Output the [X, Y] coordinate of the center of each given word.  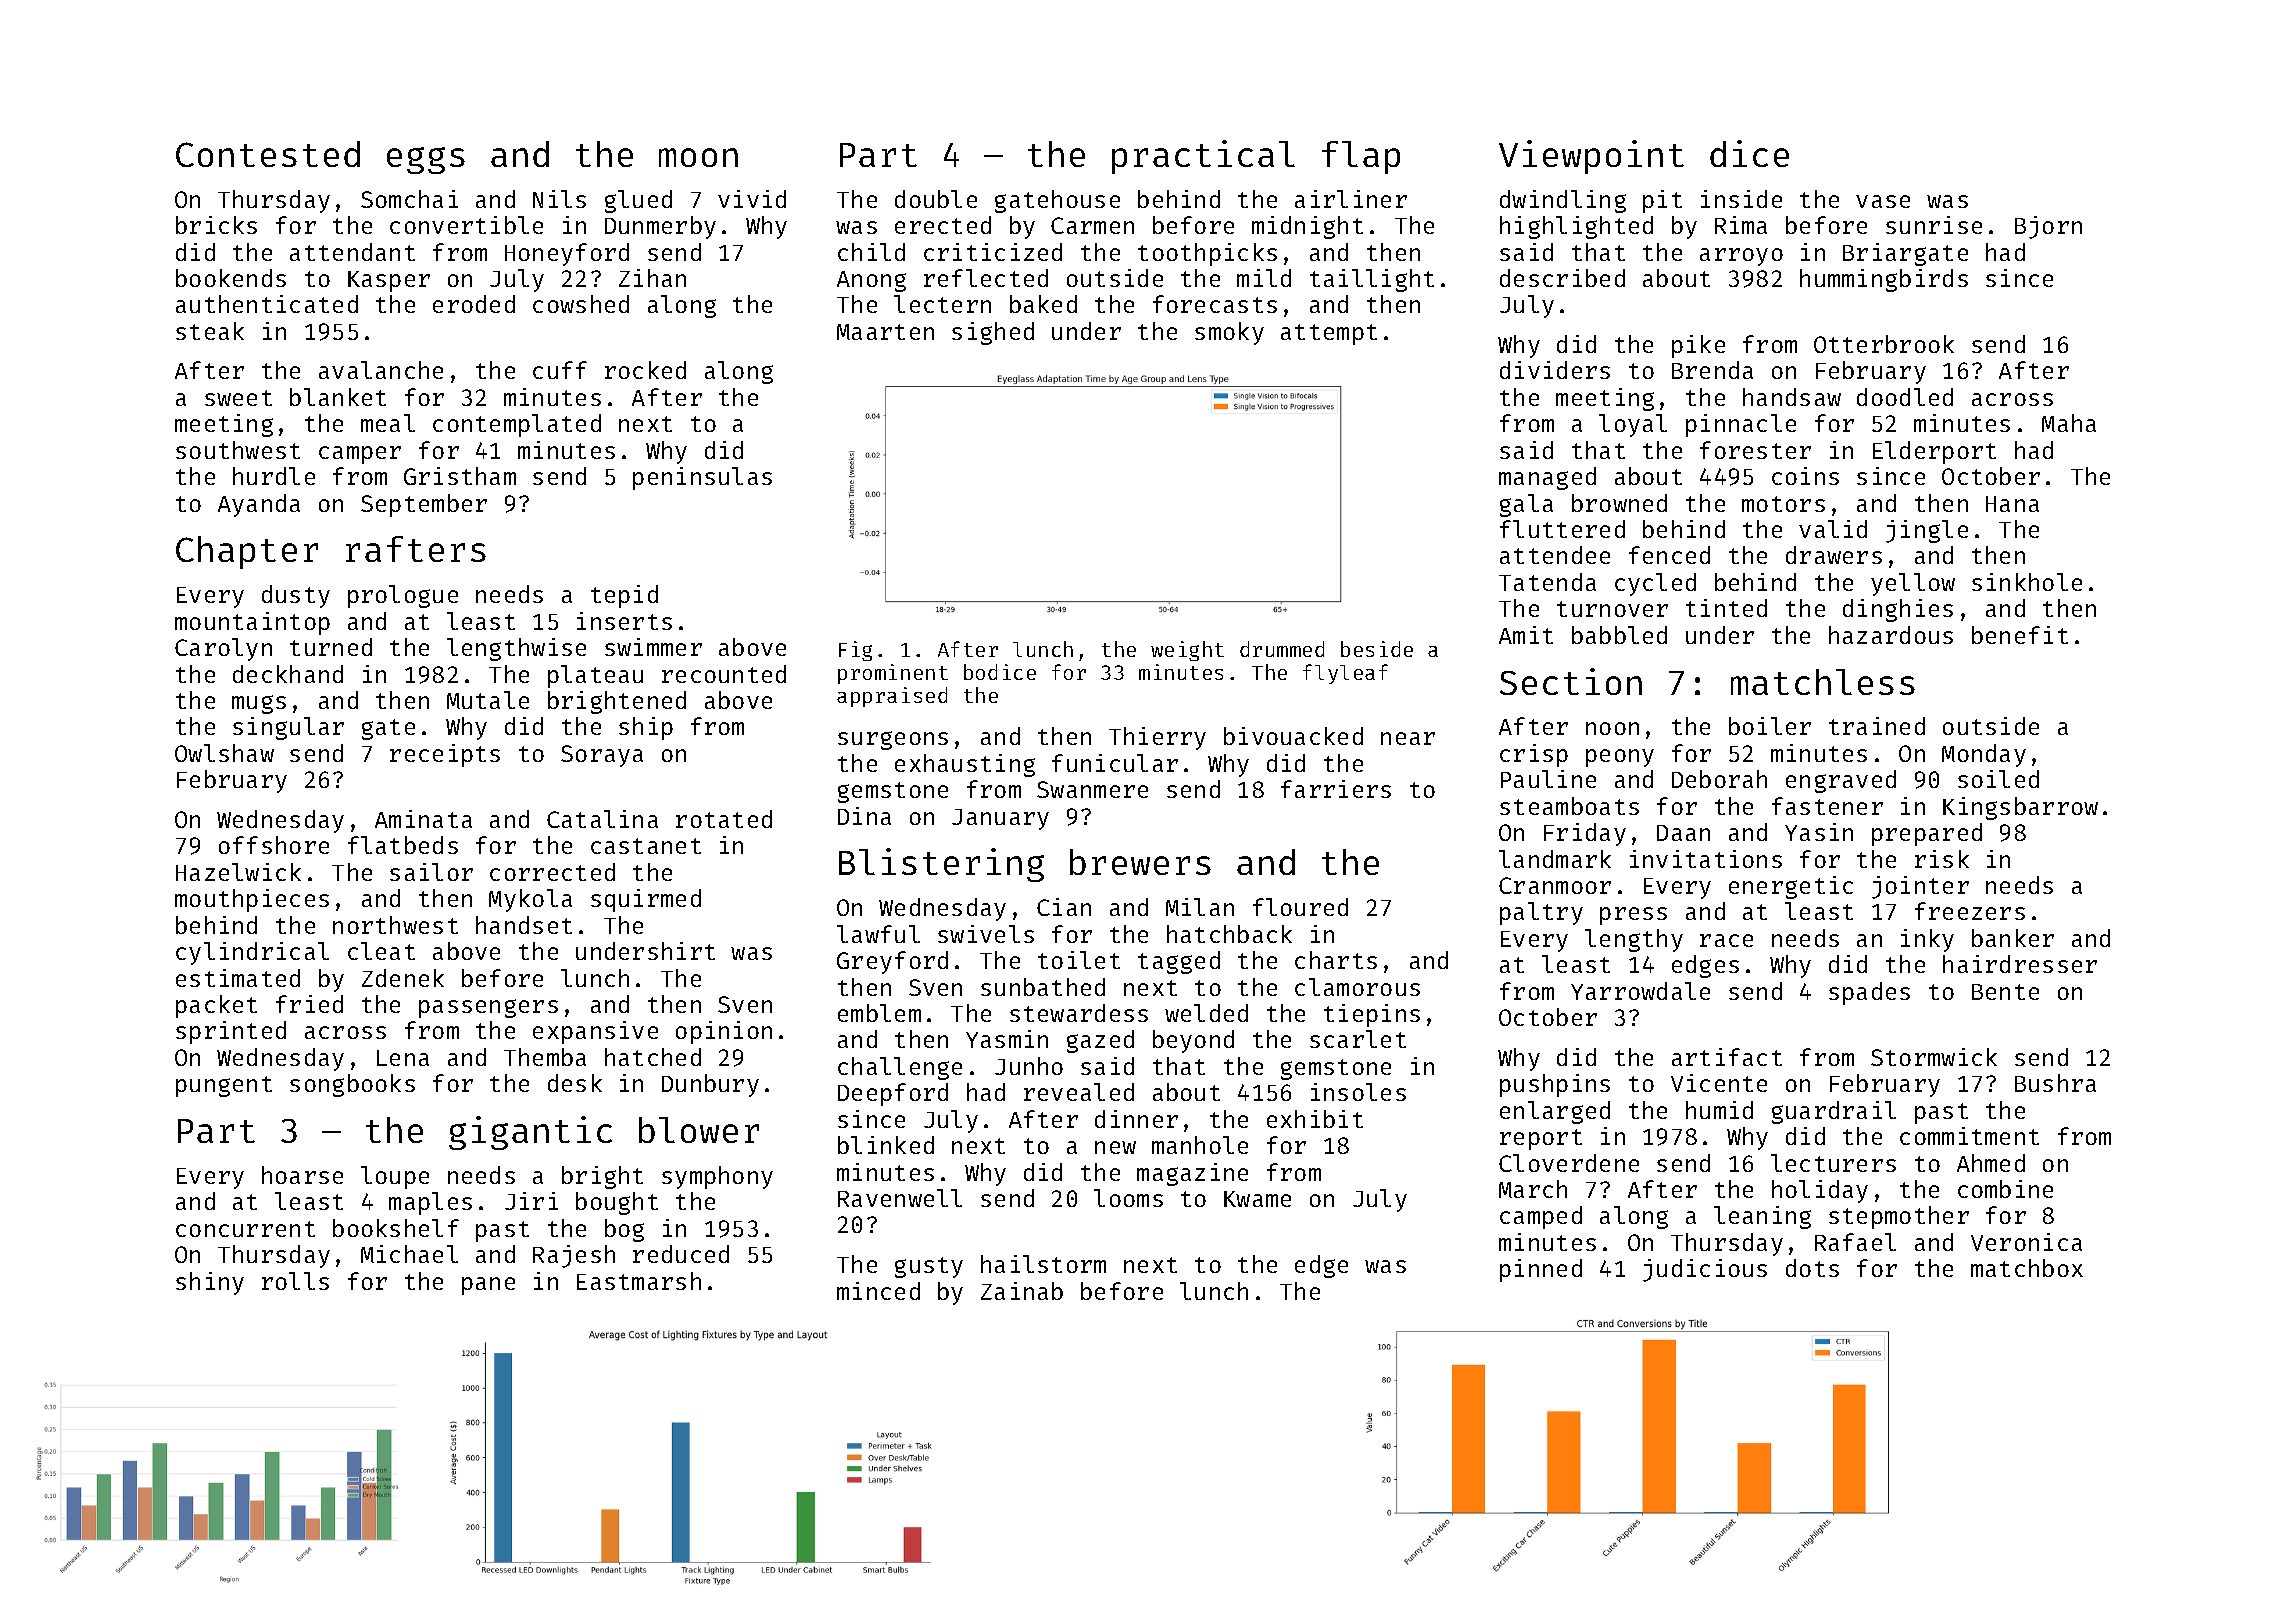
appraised [892, 697]
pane [488, 1286]
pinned [1541, 1270]
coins [1805, 476]
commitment [1969, 1136]
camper [360, 455]
